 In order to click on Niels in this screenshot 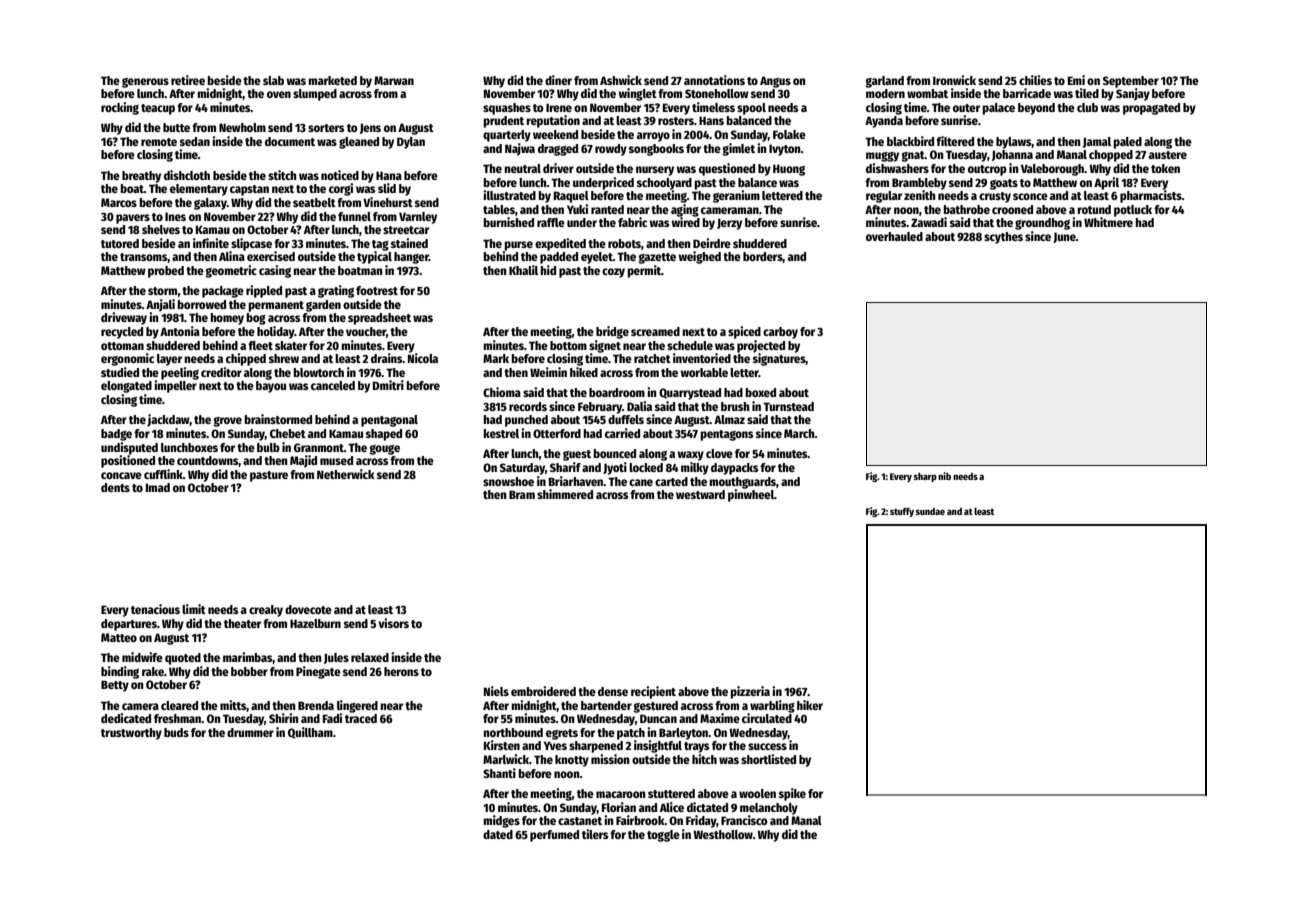, I will do `click(496, 691)`.
